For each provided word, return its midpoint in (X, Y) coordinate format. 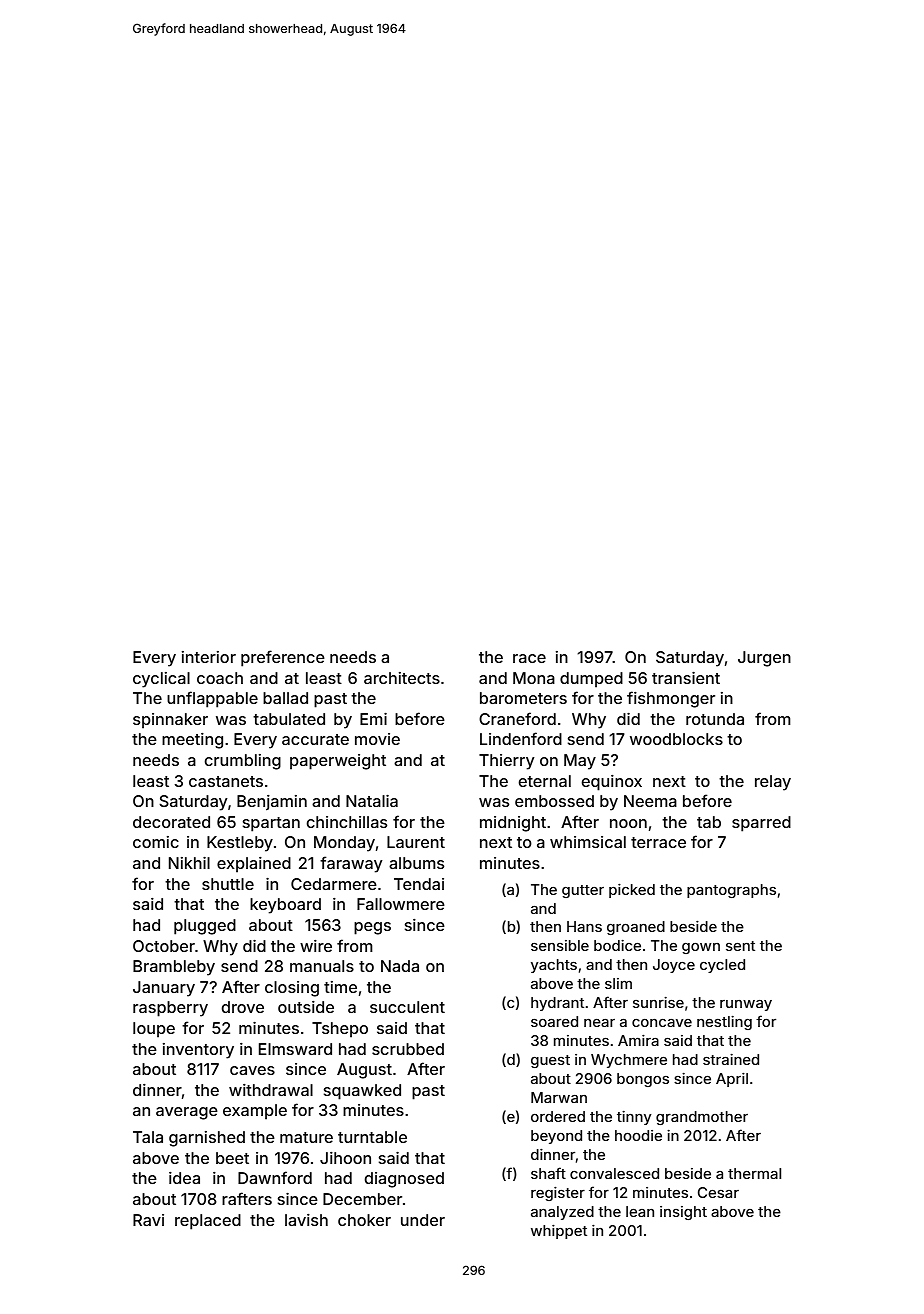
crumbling (243, 762)
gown (701, 948)
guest (550, 1061)
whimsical (588, 842)
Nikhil (189, 863)
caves (252, 1070)
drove (243, 1007)
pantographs (731, 891)
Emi (373, 719)
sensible (560, 945)
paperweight (338, 762)
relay (773, 783)
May (580, 762)
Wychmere (629, 1061)
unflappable (212, 699)
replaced (208, 1222)
